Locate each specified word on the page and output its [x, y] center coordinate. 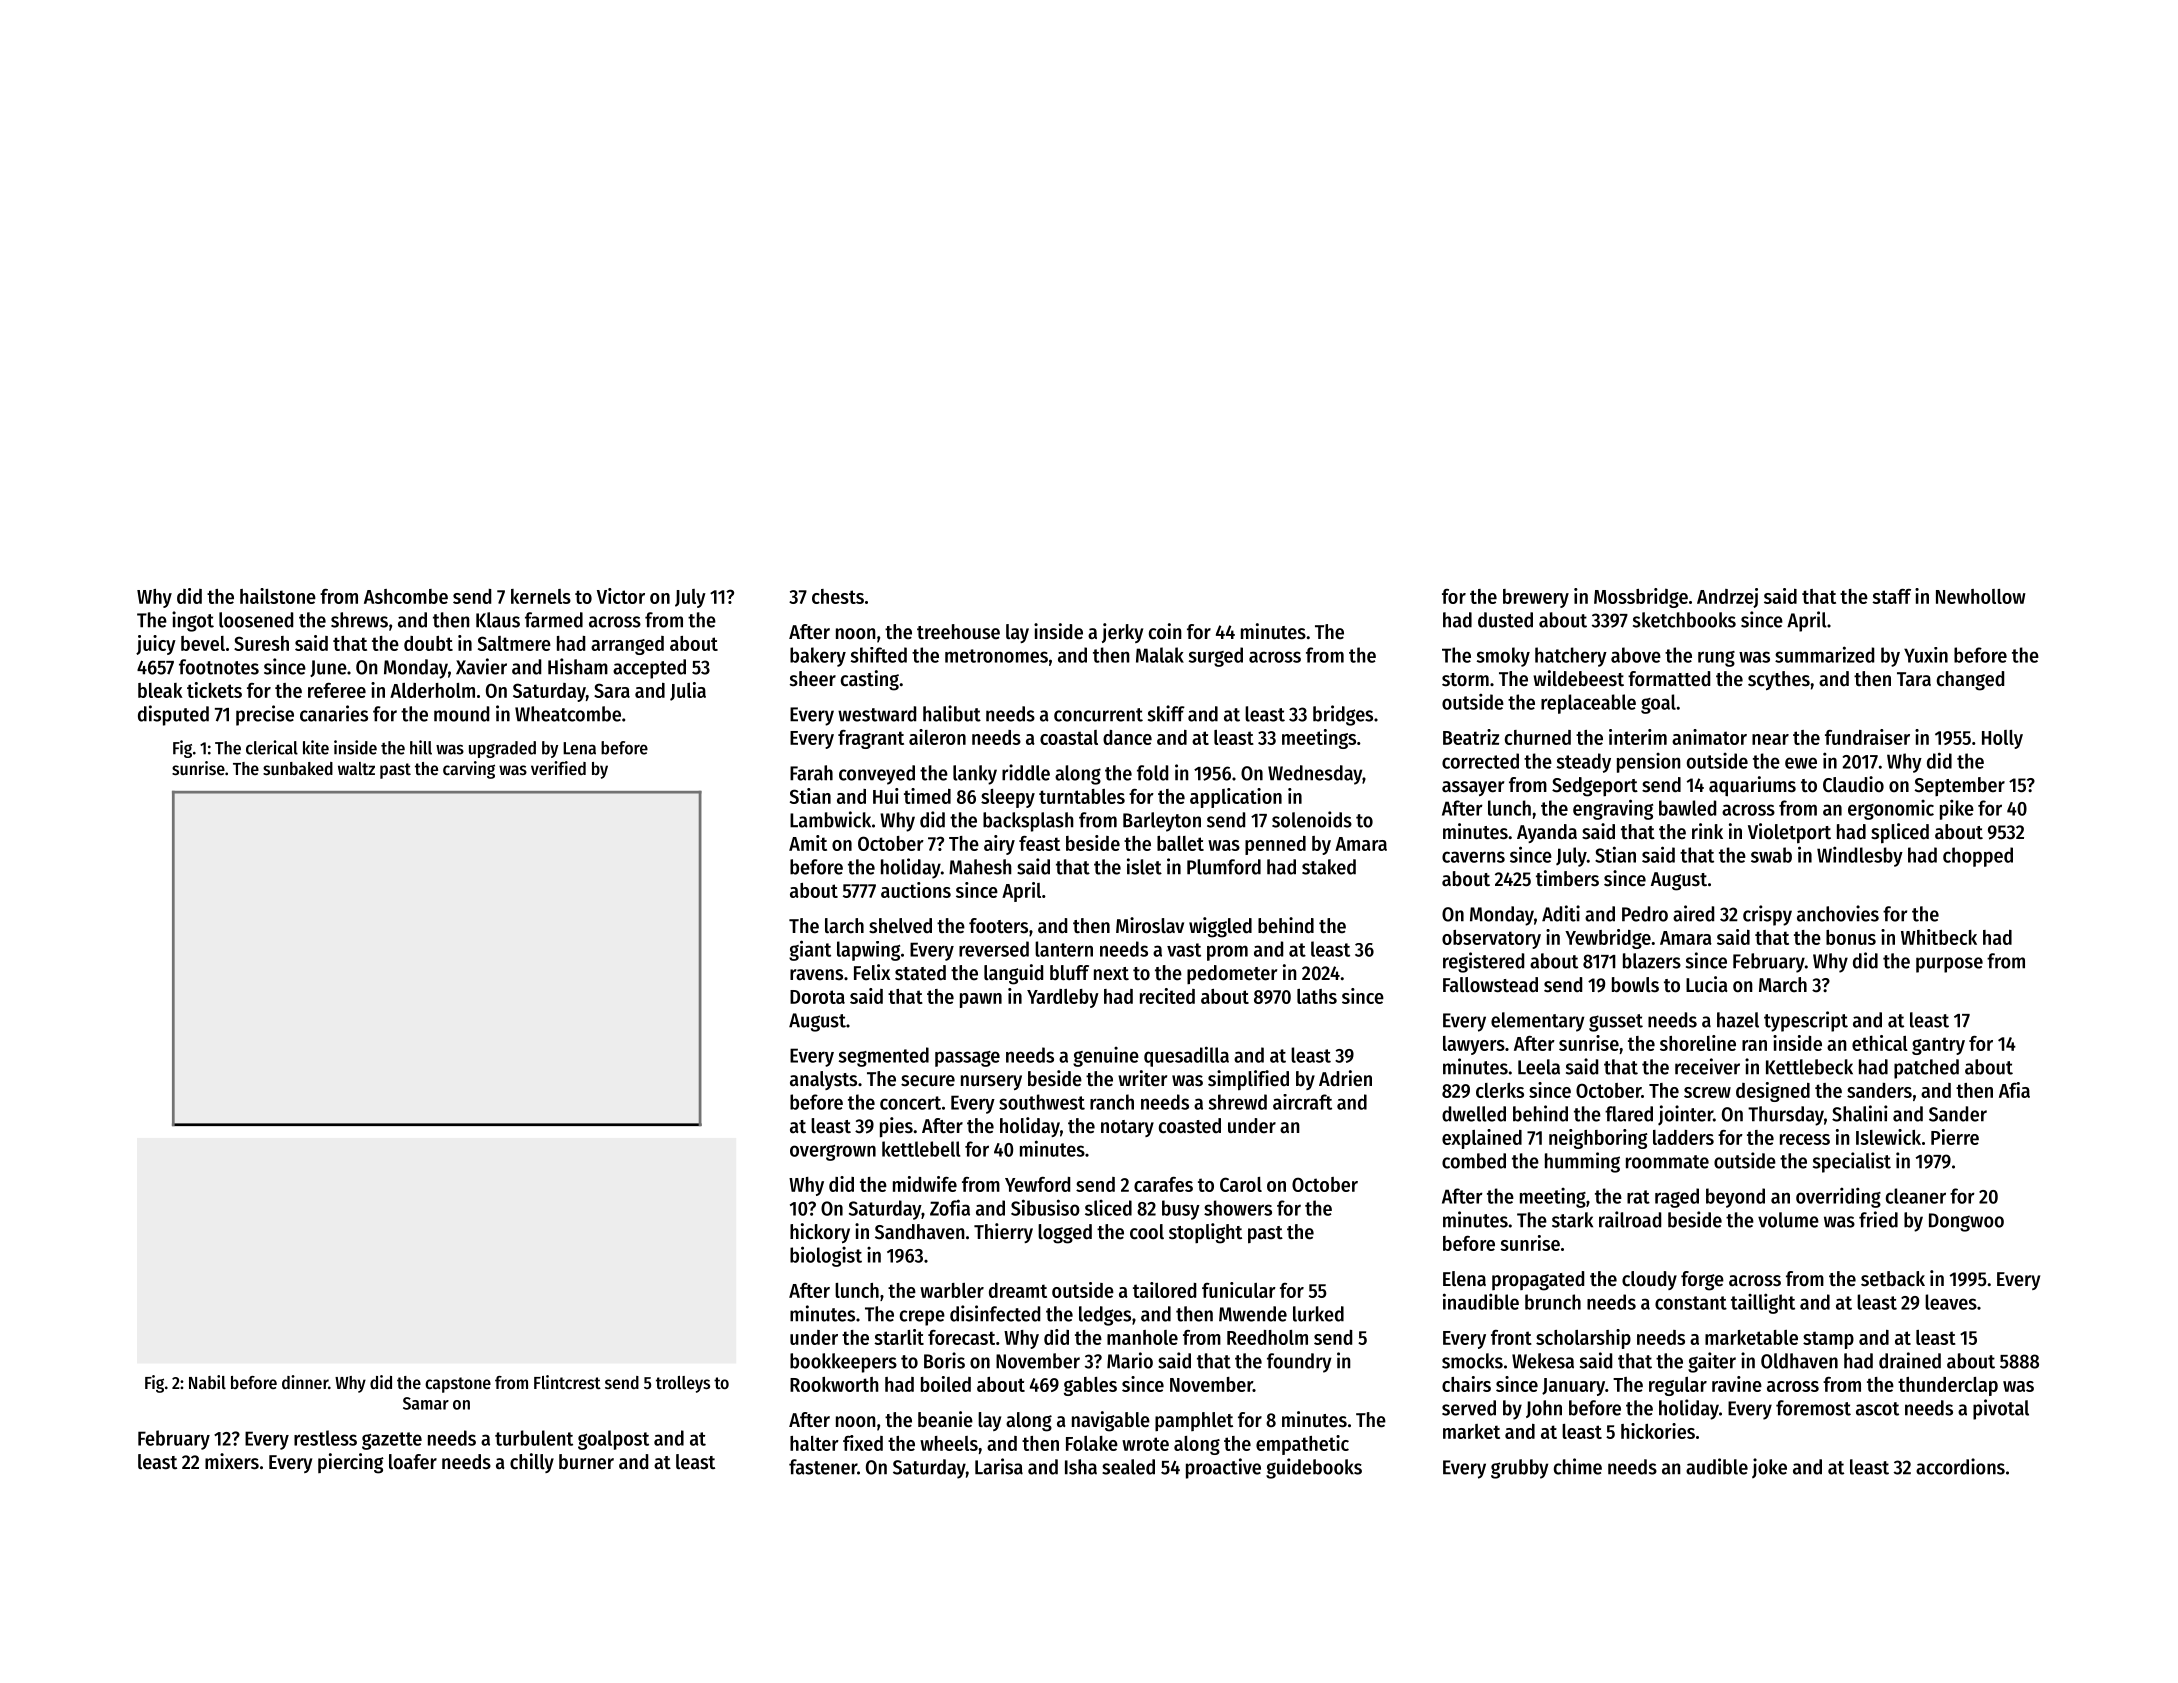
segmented [884, 1057]
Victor [621, 596]
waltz [356, 768]
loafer [413, 1462]
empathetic [1302, 1445]
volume [1788, 1220]
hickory [820, 1233]
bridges [1343, 715]
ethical [1880, 1043]
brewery [1536, 598]
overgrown [833, 1152]
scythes [1779, 680]
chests [838, 596]
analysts [823, 1080]
